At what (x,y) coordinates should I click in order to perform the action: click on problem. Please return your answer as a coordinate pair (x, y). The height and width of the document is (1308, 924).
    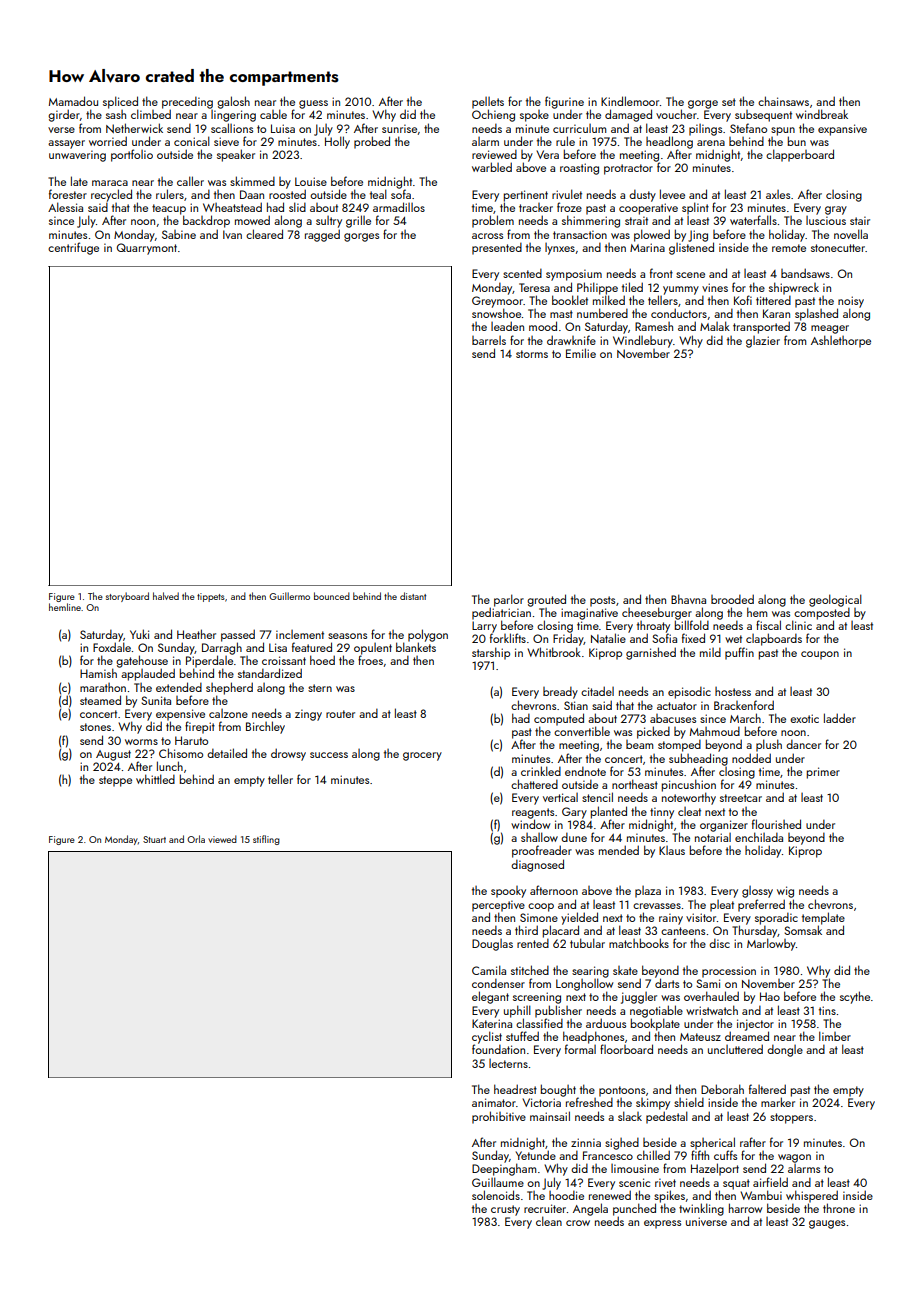
    Looking at the image, I should click on (493, 221).
